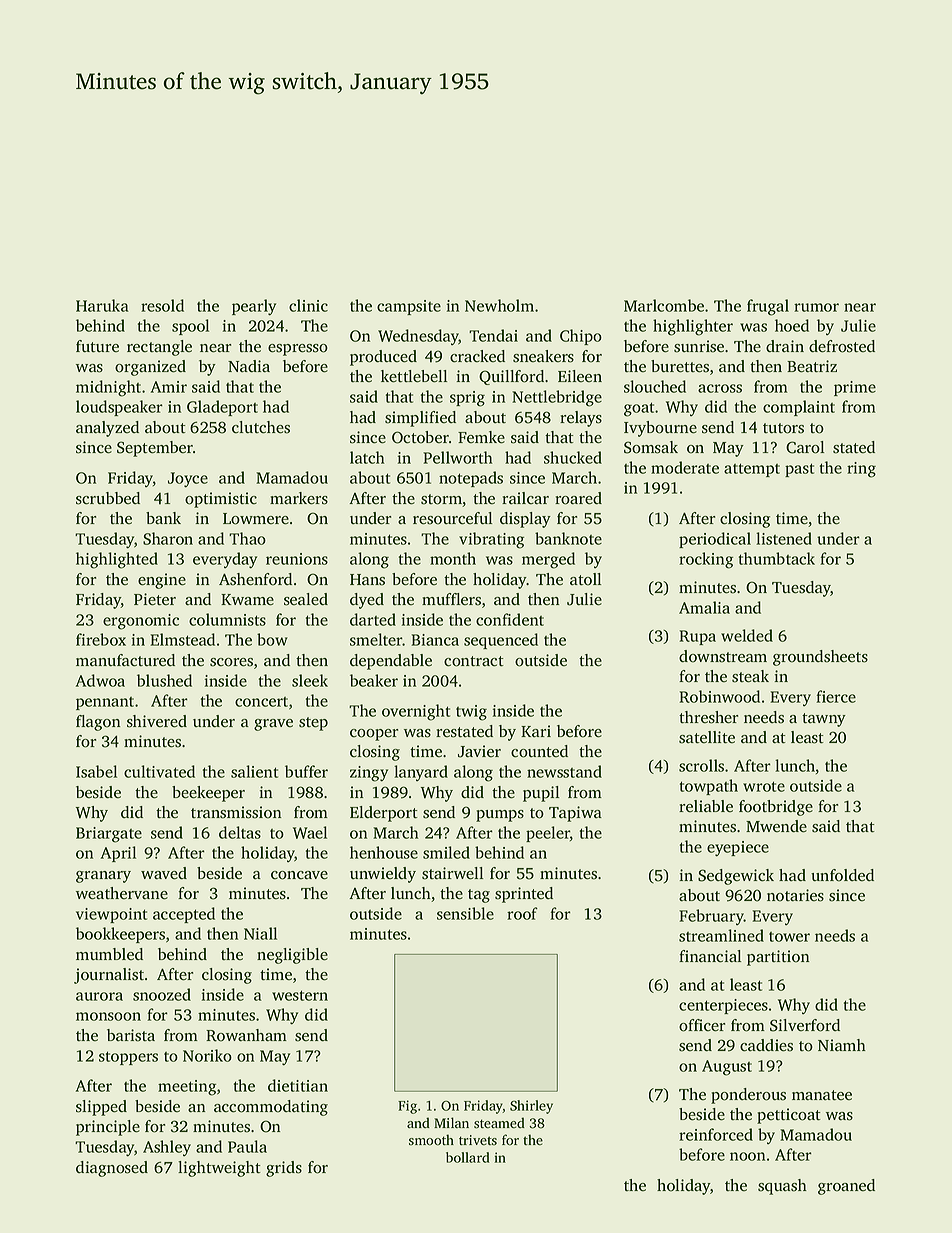  I want to click on Rupa, so click(698, 637).
